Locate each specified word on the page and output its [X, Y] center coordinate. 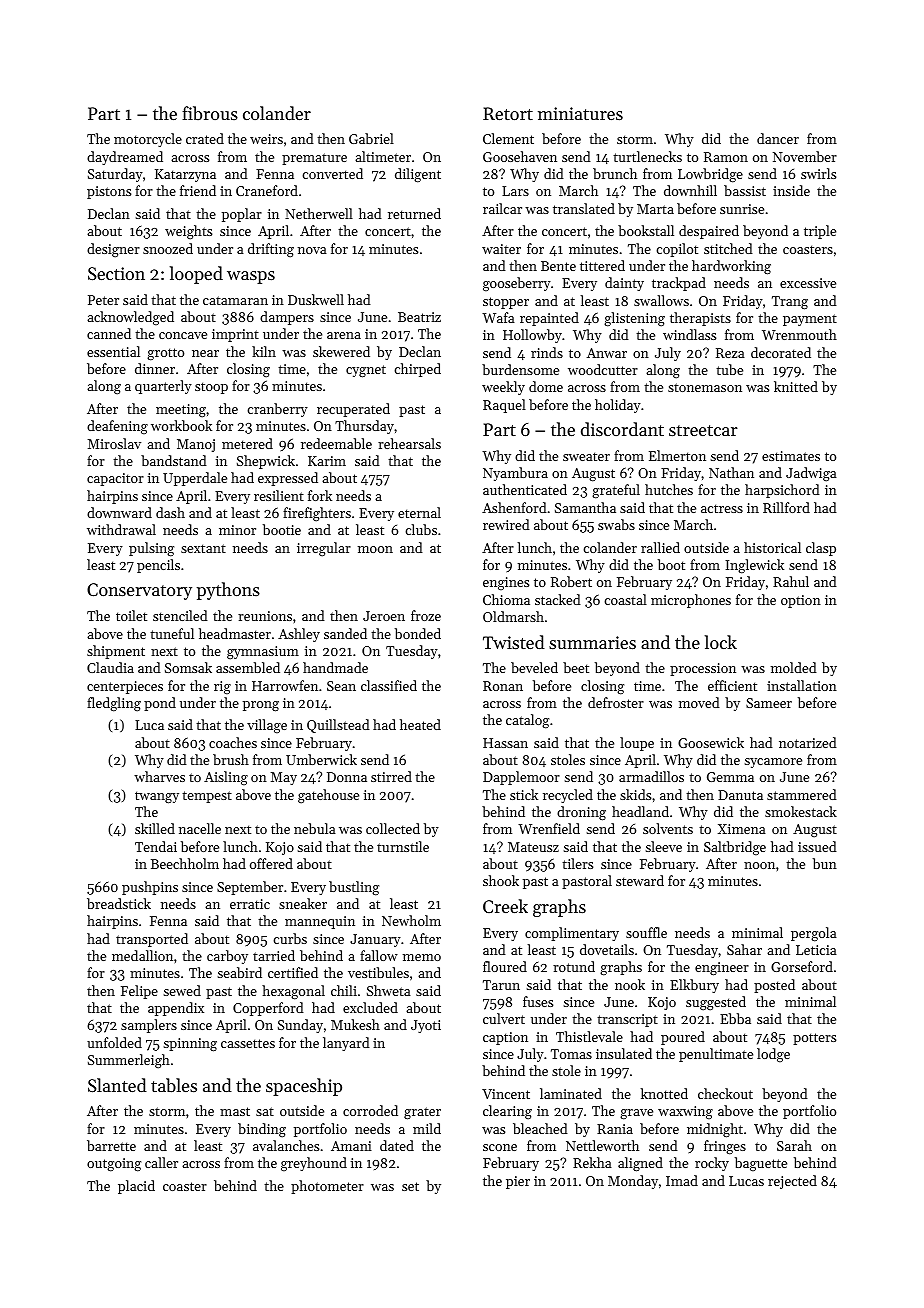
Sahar [744, 949]
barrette [111, 1145]
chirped [417, 370]
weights [188, 232]
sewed [182, 990]
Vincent [506, 1094]
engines [506, 583]
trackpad [679, 284]
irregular [324, 549]
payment [810, 320]
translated [584, 208]
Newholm [411, 920]
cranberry [277, 410]
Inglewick [754, 566]
